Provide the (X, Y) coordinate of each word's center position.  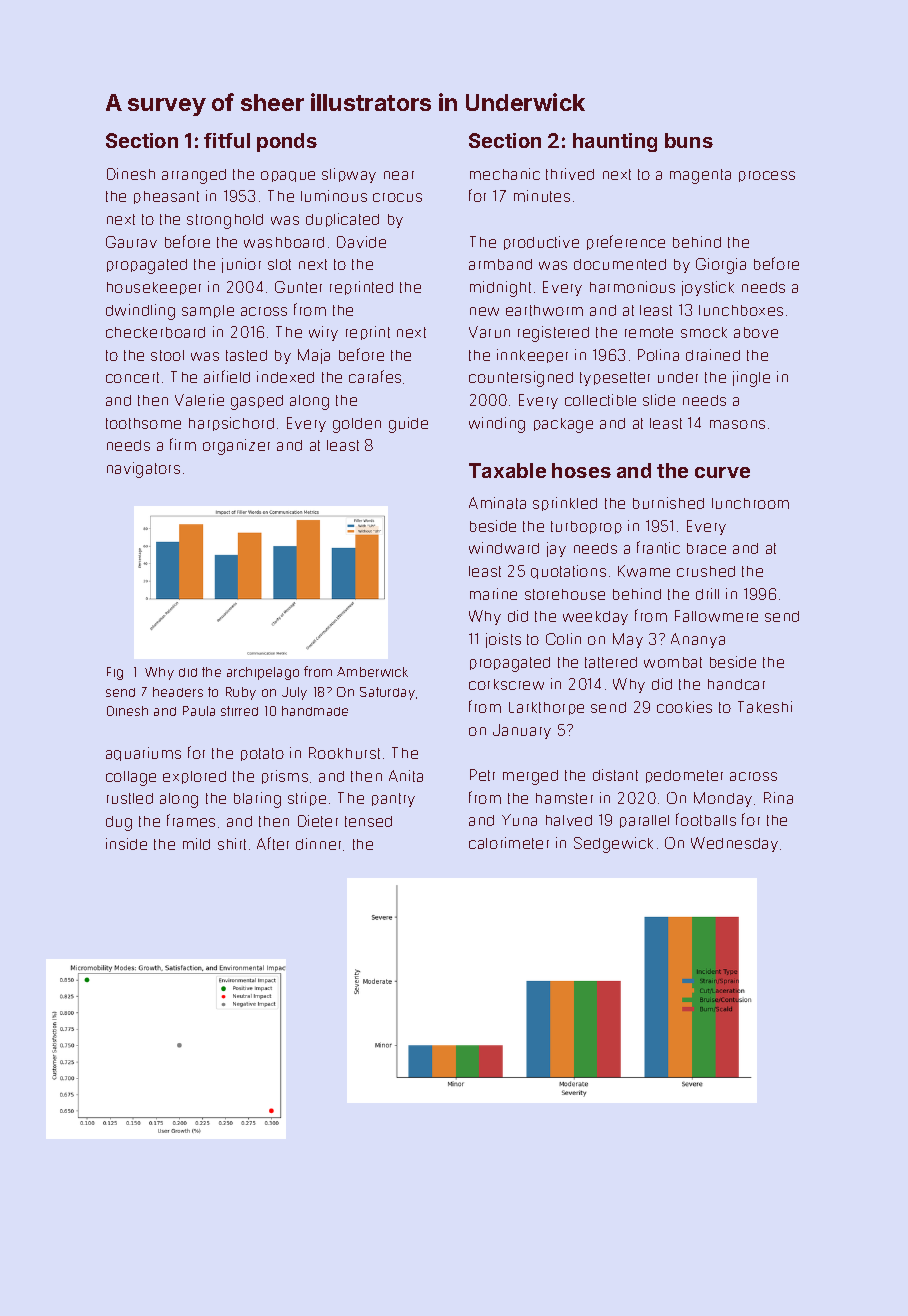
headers (178, 692)
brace (706, 548)
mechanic (505, 174)
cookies (684, 707)
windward (504, 548)
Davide (361, 242)
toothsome (143, 423)
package (563, 425)
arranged (194, 176)
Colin (563, 639)
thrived (570, 174)
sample (208, 311)
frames (191, 820)
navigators (143, 470)
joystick (708, 288)
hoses (581, 470)
